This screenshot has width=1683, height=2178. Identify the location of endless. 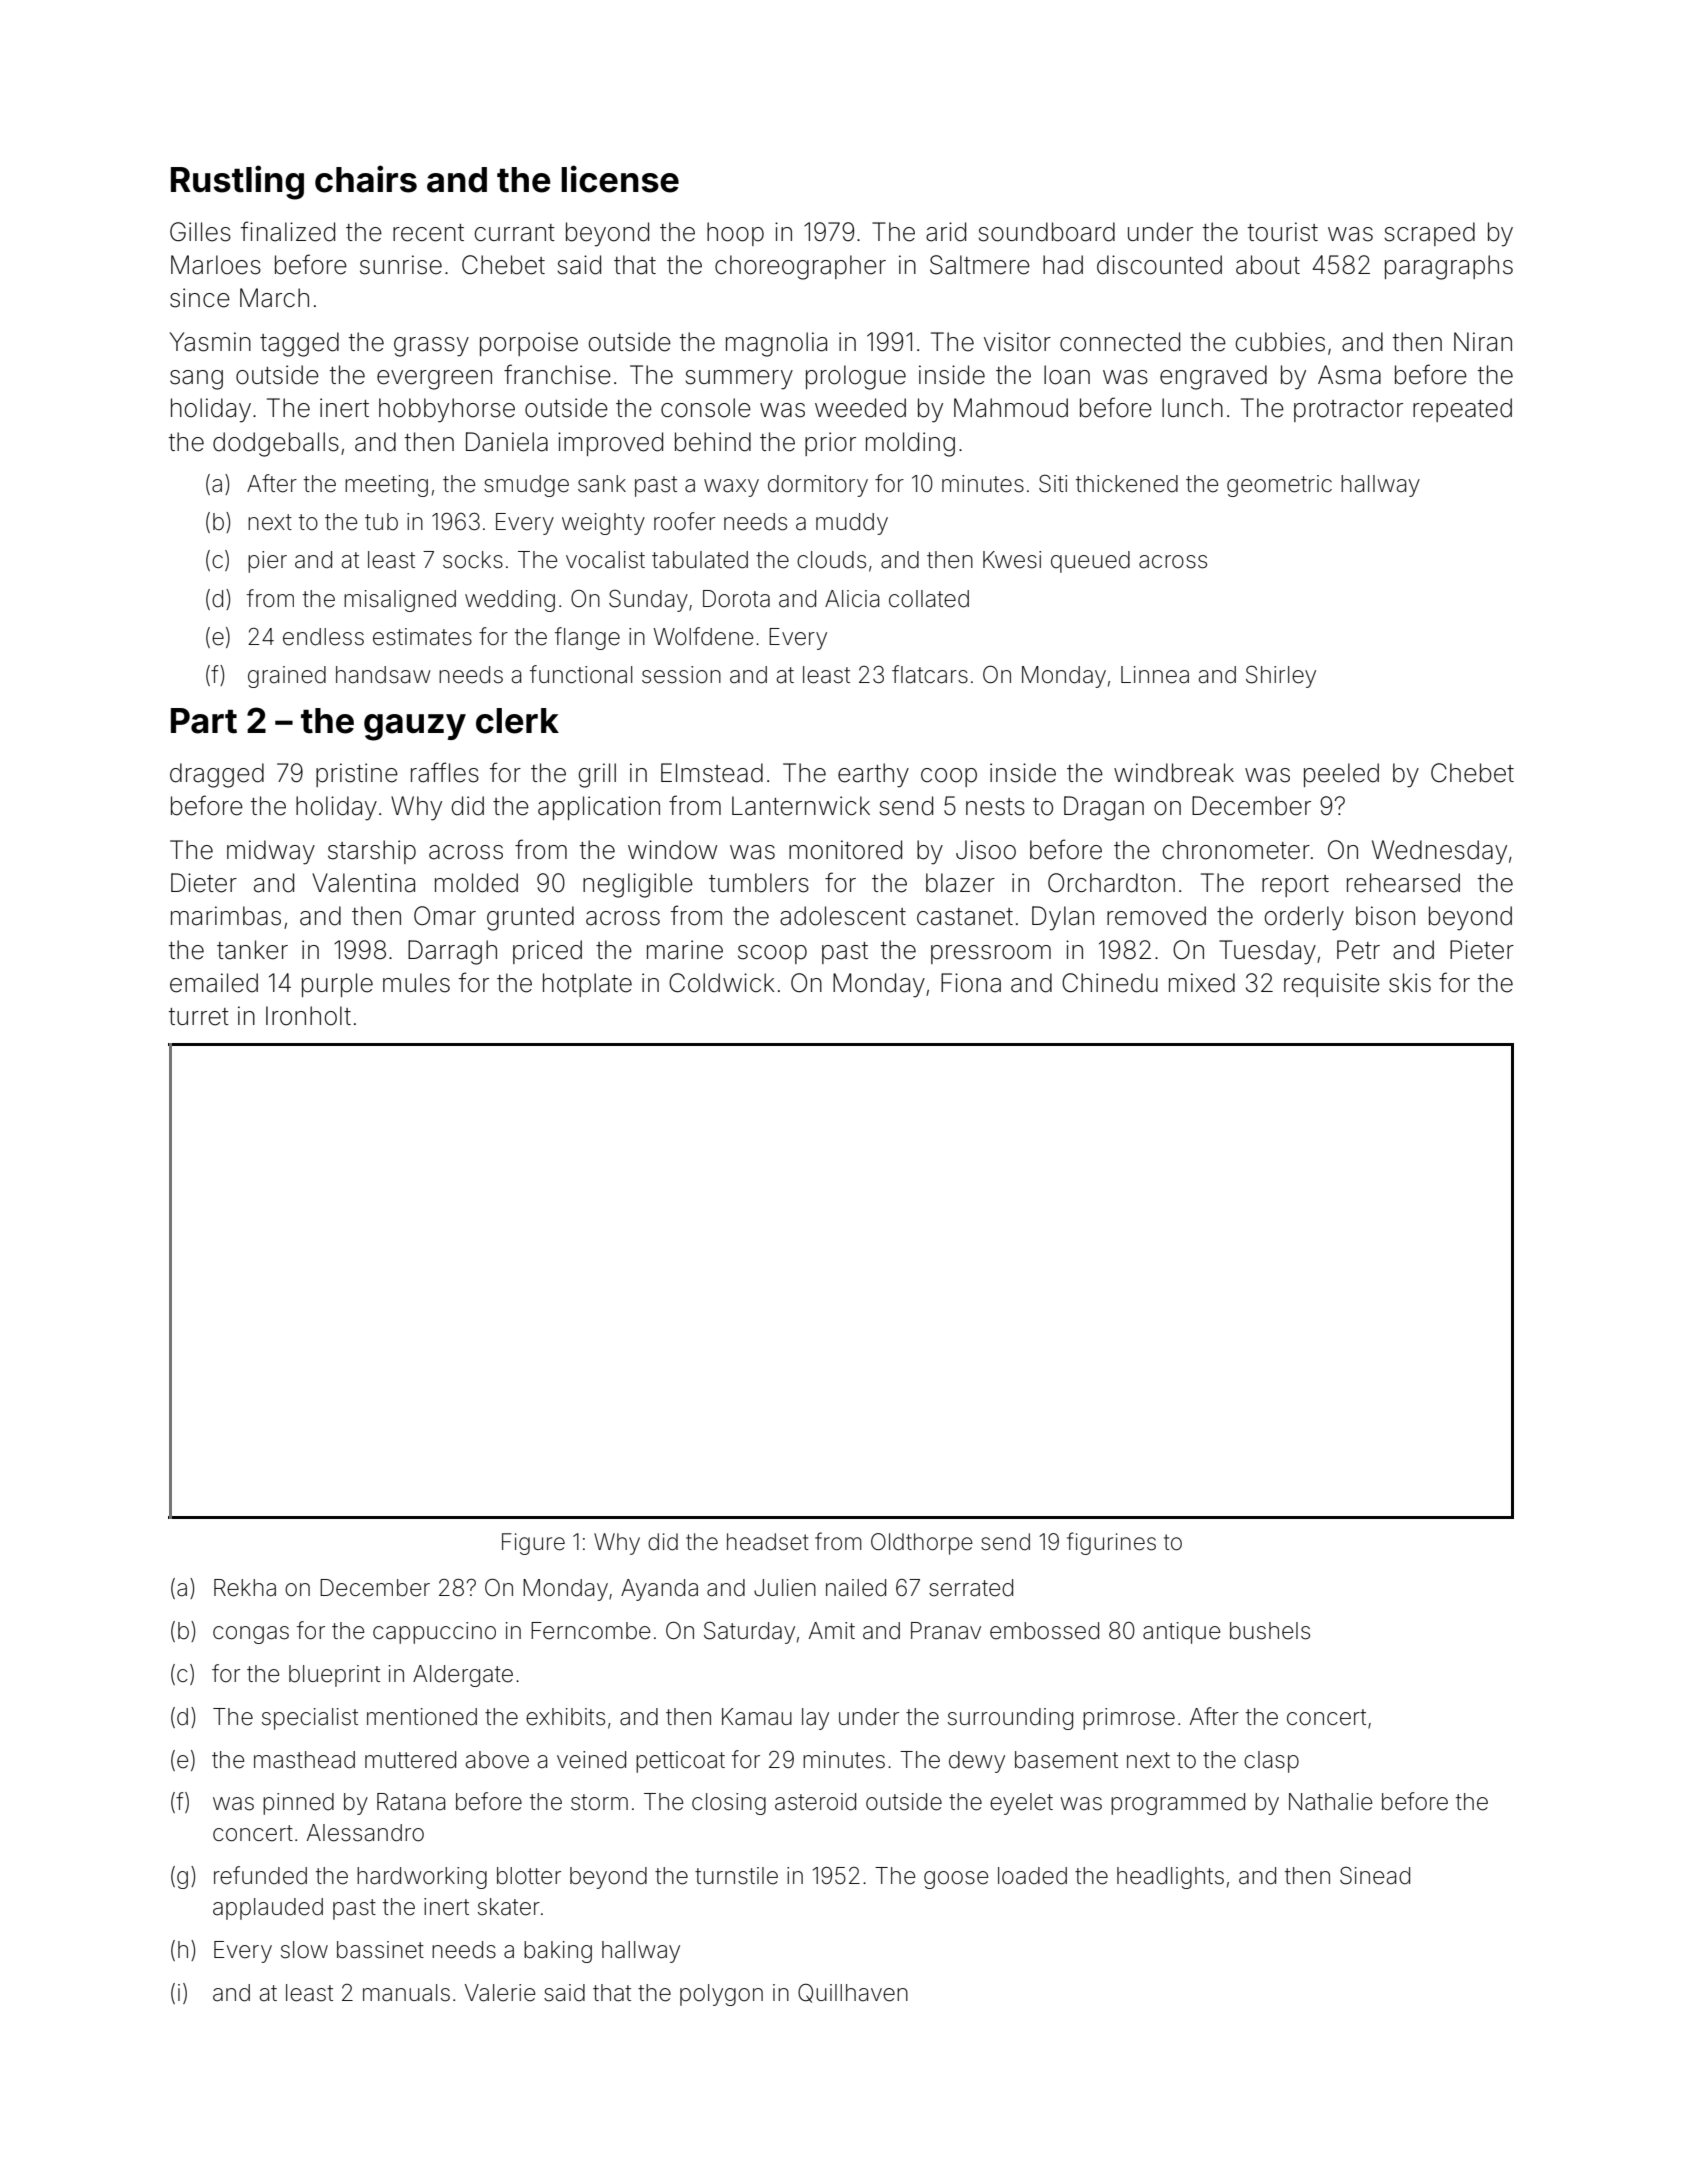
(323, 637).
